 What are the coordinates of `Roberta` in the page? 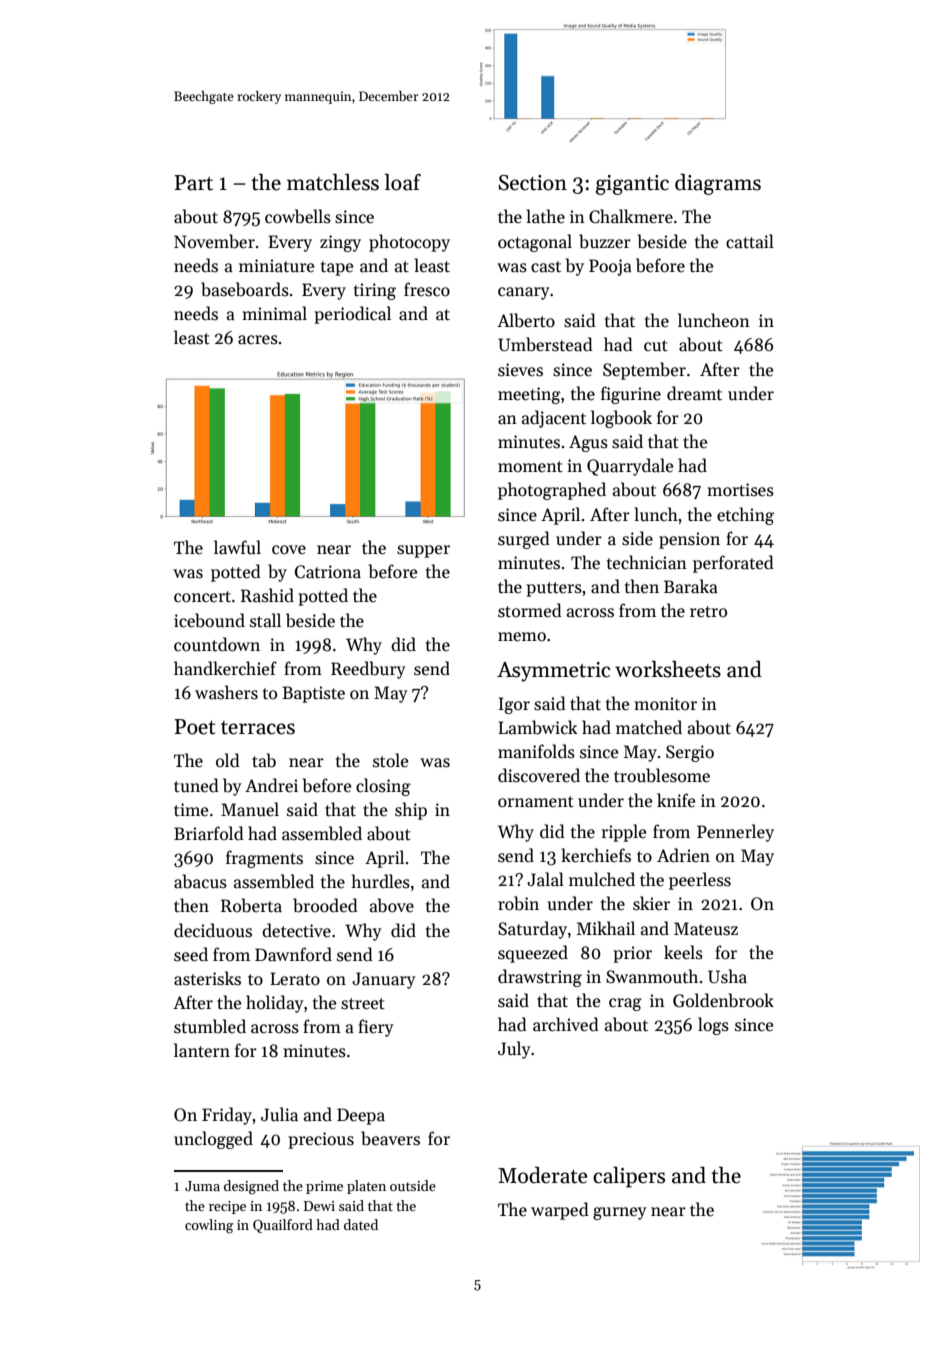 It's located at (251, 905).
